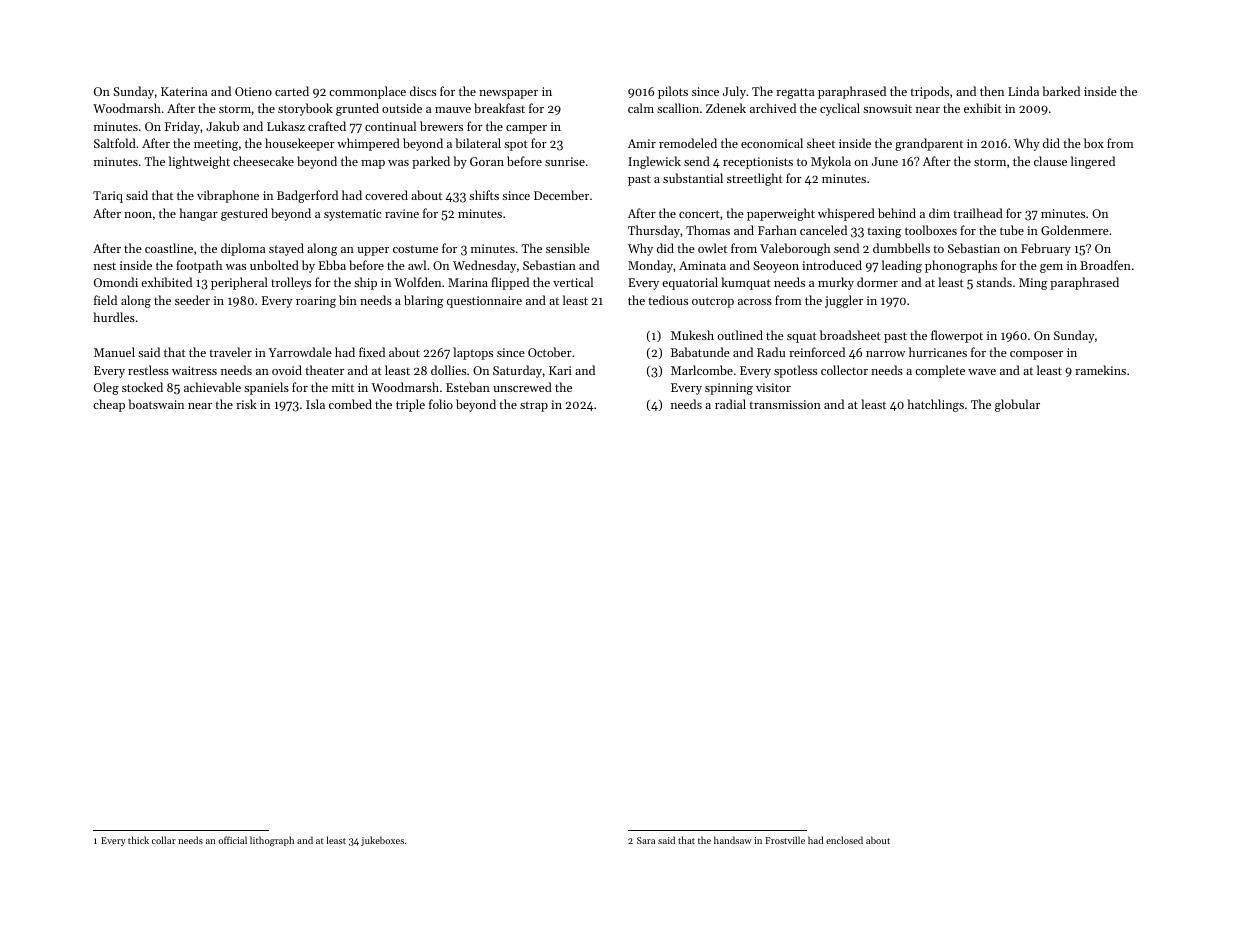  I want to click on hatchlings, so click(935, 405).
